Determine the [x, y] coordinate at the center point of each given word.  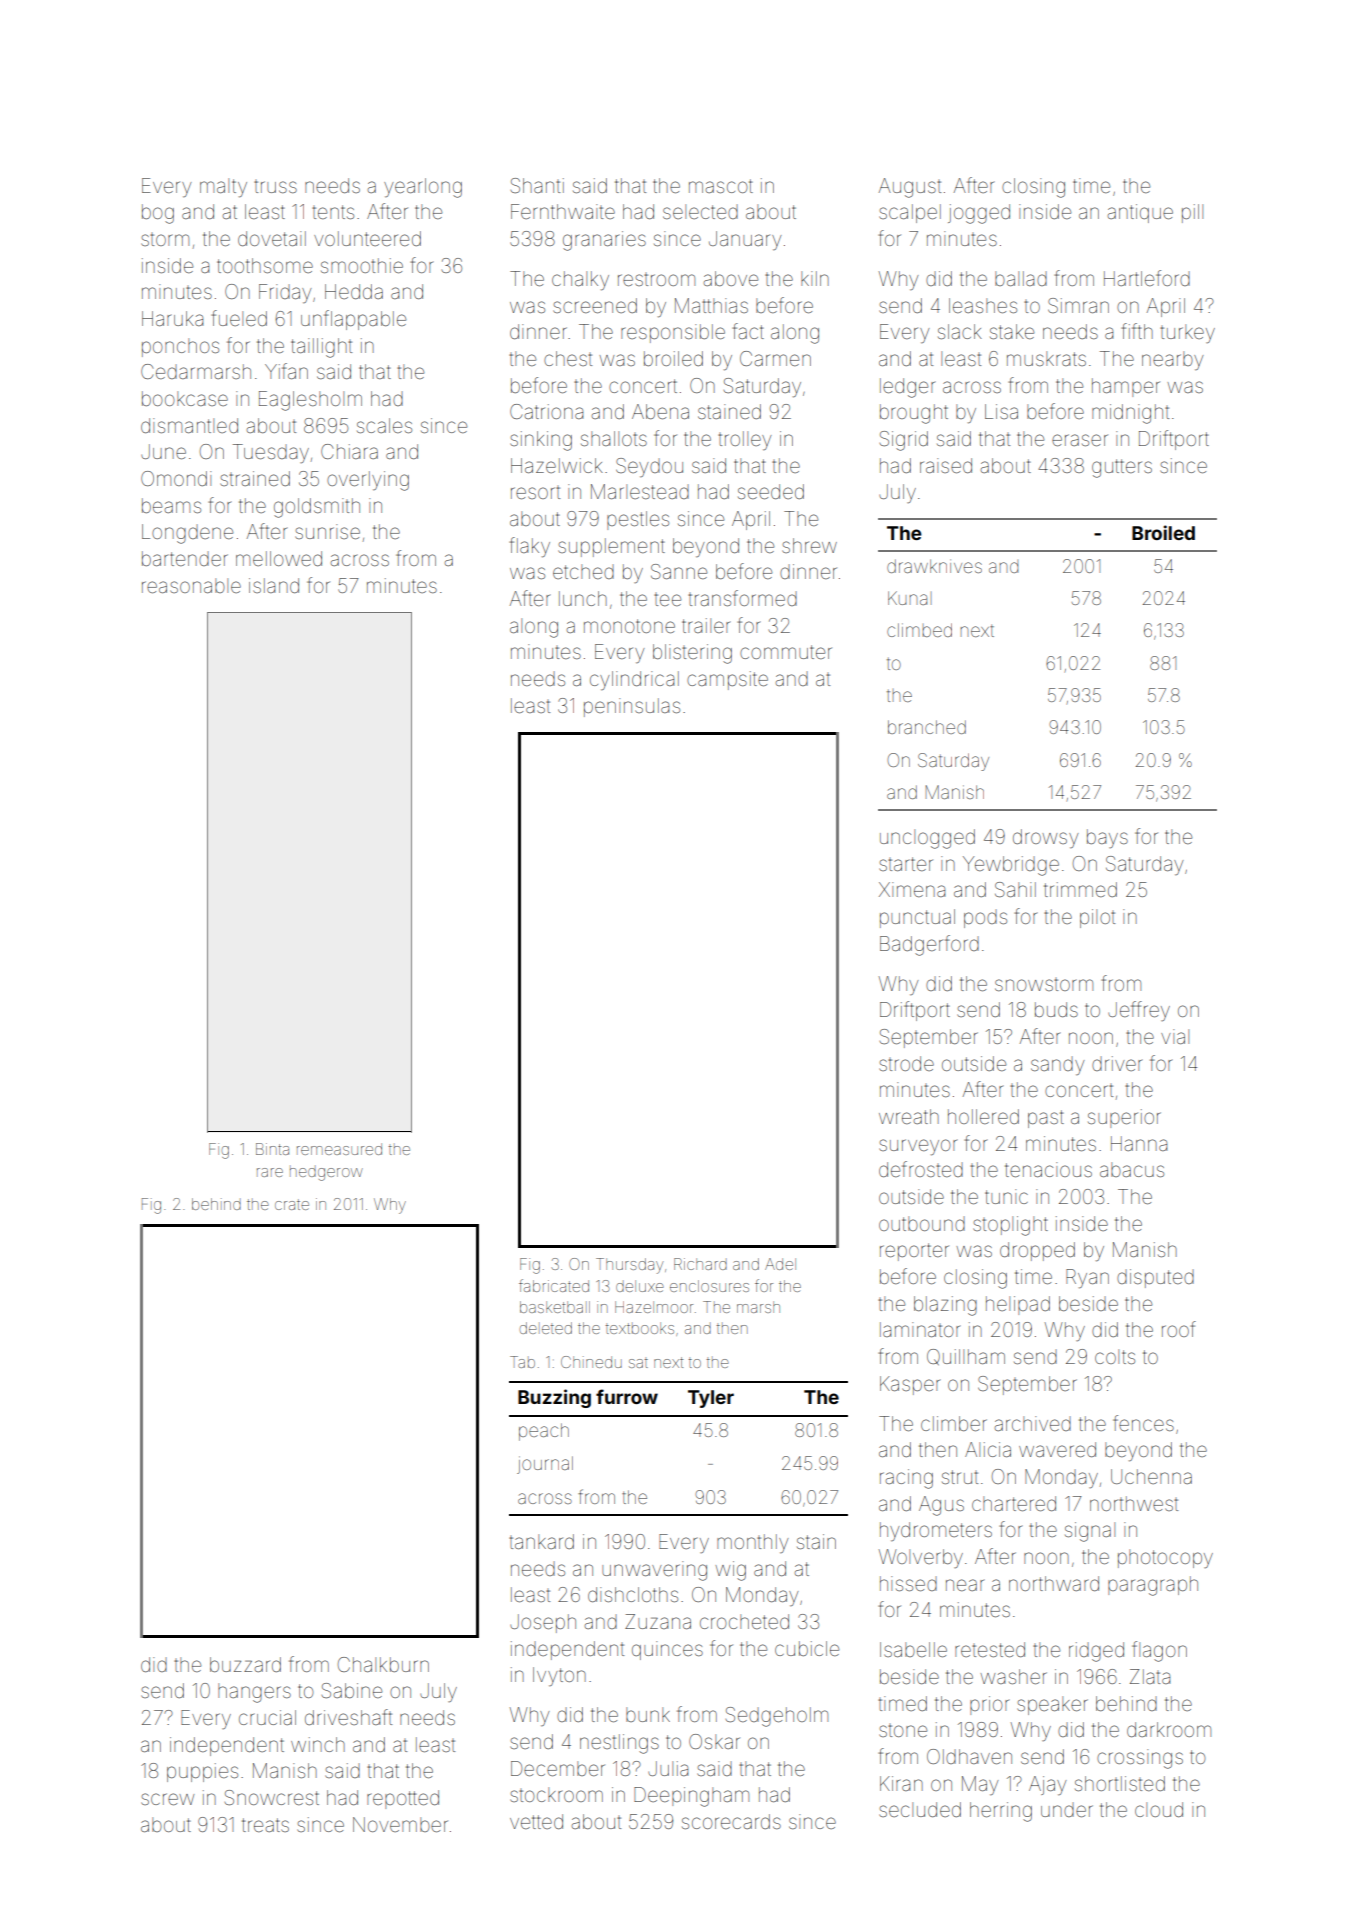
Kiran [901, 1783]
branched [927, 727]
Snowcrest [272, 1797]
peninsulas [632, 707]
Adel [780, 1264]
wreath [909, 1116]
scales [384, 425]
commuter [786, 652]
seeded [771, 491]
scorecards [731, 1821]
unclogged [927, 839]
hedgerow [326, 1174]
